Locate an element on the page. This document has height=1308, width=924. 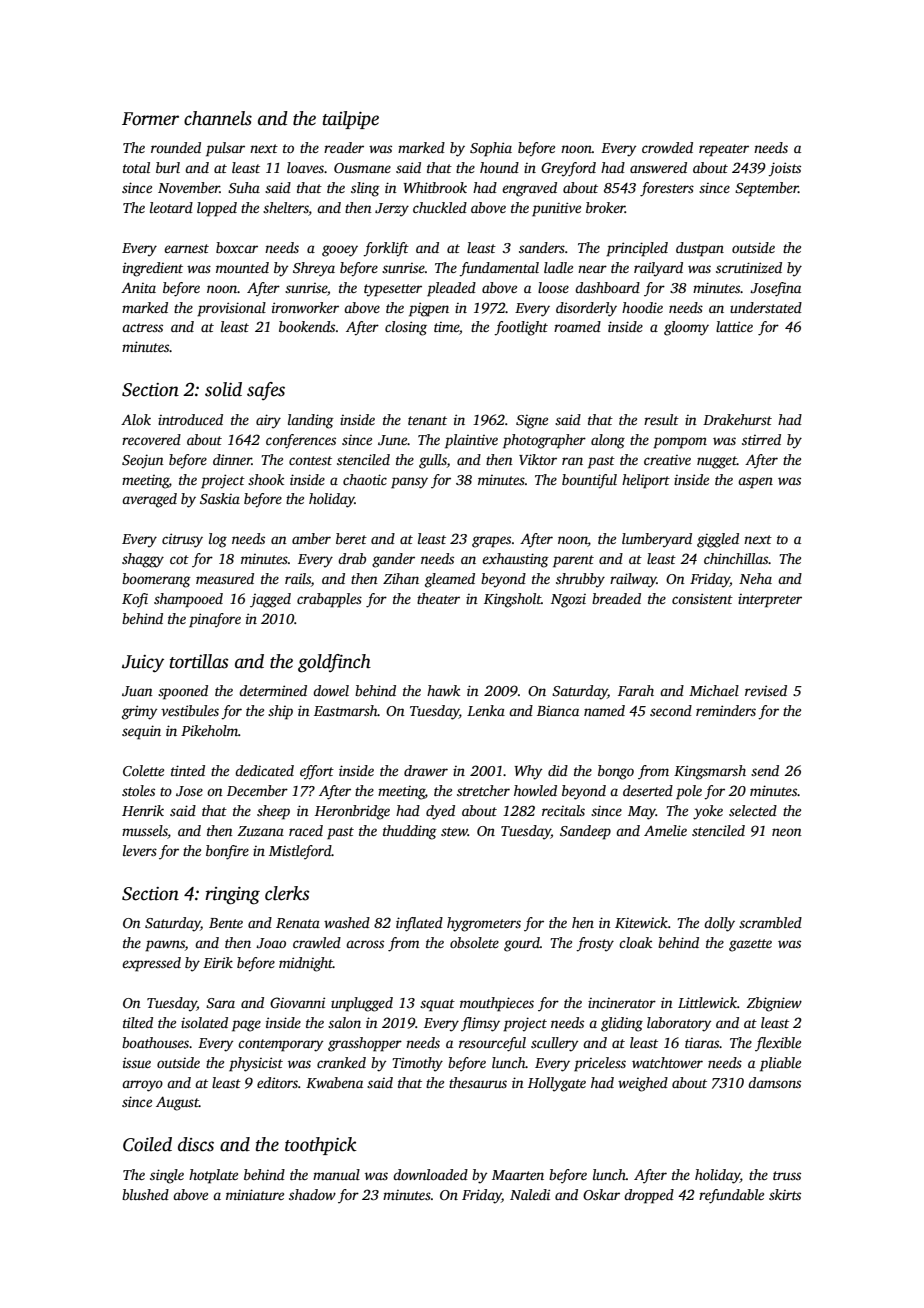
Eastmarsh is located at coordinates (346, 710).
